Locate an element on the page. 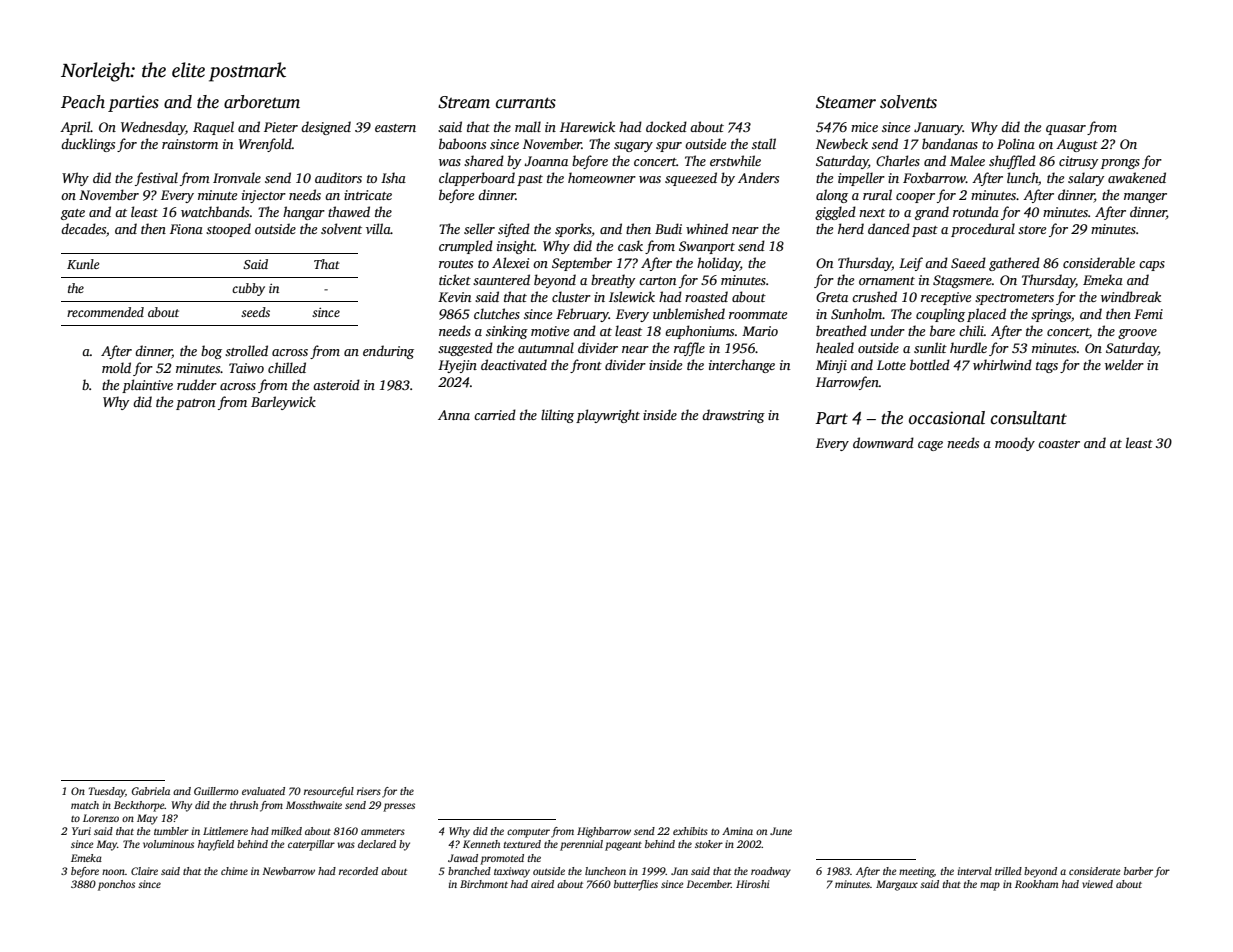 Image resolution: width=1233 pixels, height=952 pixels. risers is located at coordinates (369, 791).
